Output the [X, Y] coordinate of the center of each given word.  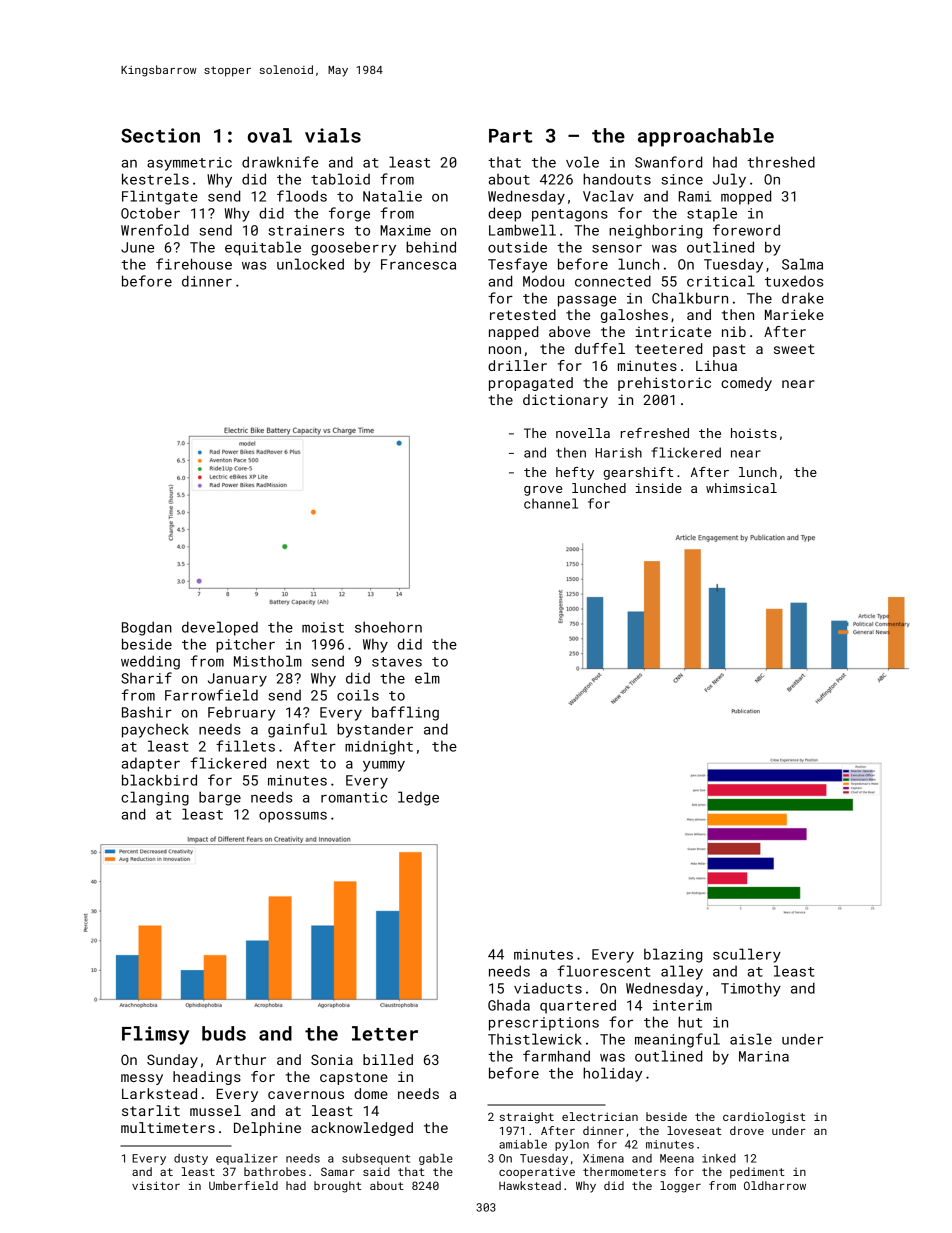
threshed [781, 162]
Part [510, 136]
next [293, 764]
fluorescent [604, 971]
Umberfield [243, 1185]
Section [160, 135]
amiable [523, 1144]
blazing [673, 955]
